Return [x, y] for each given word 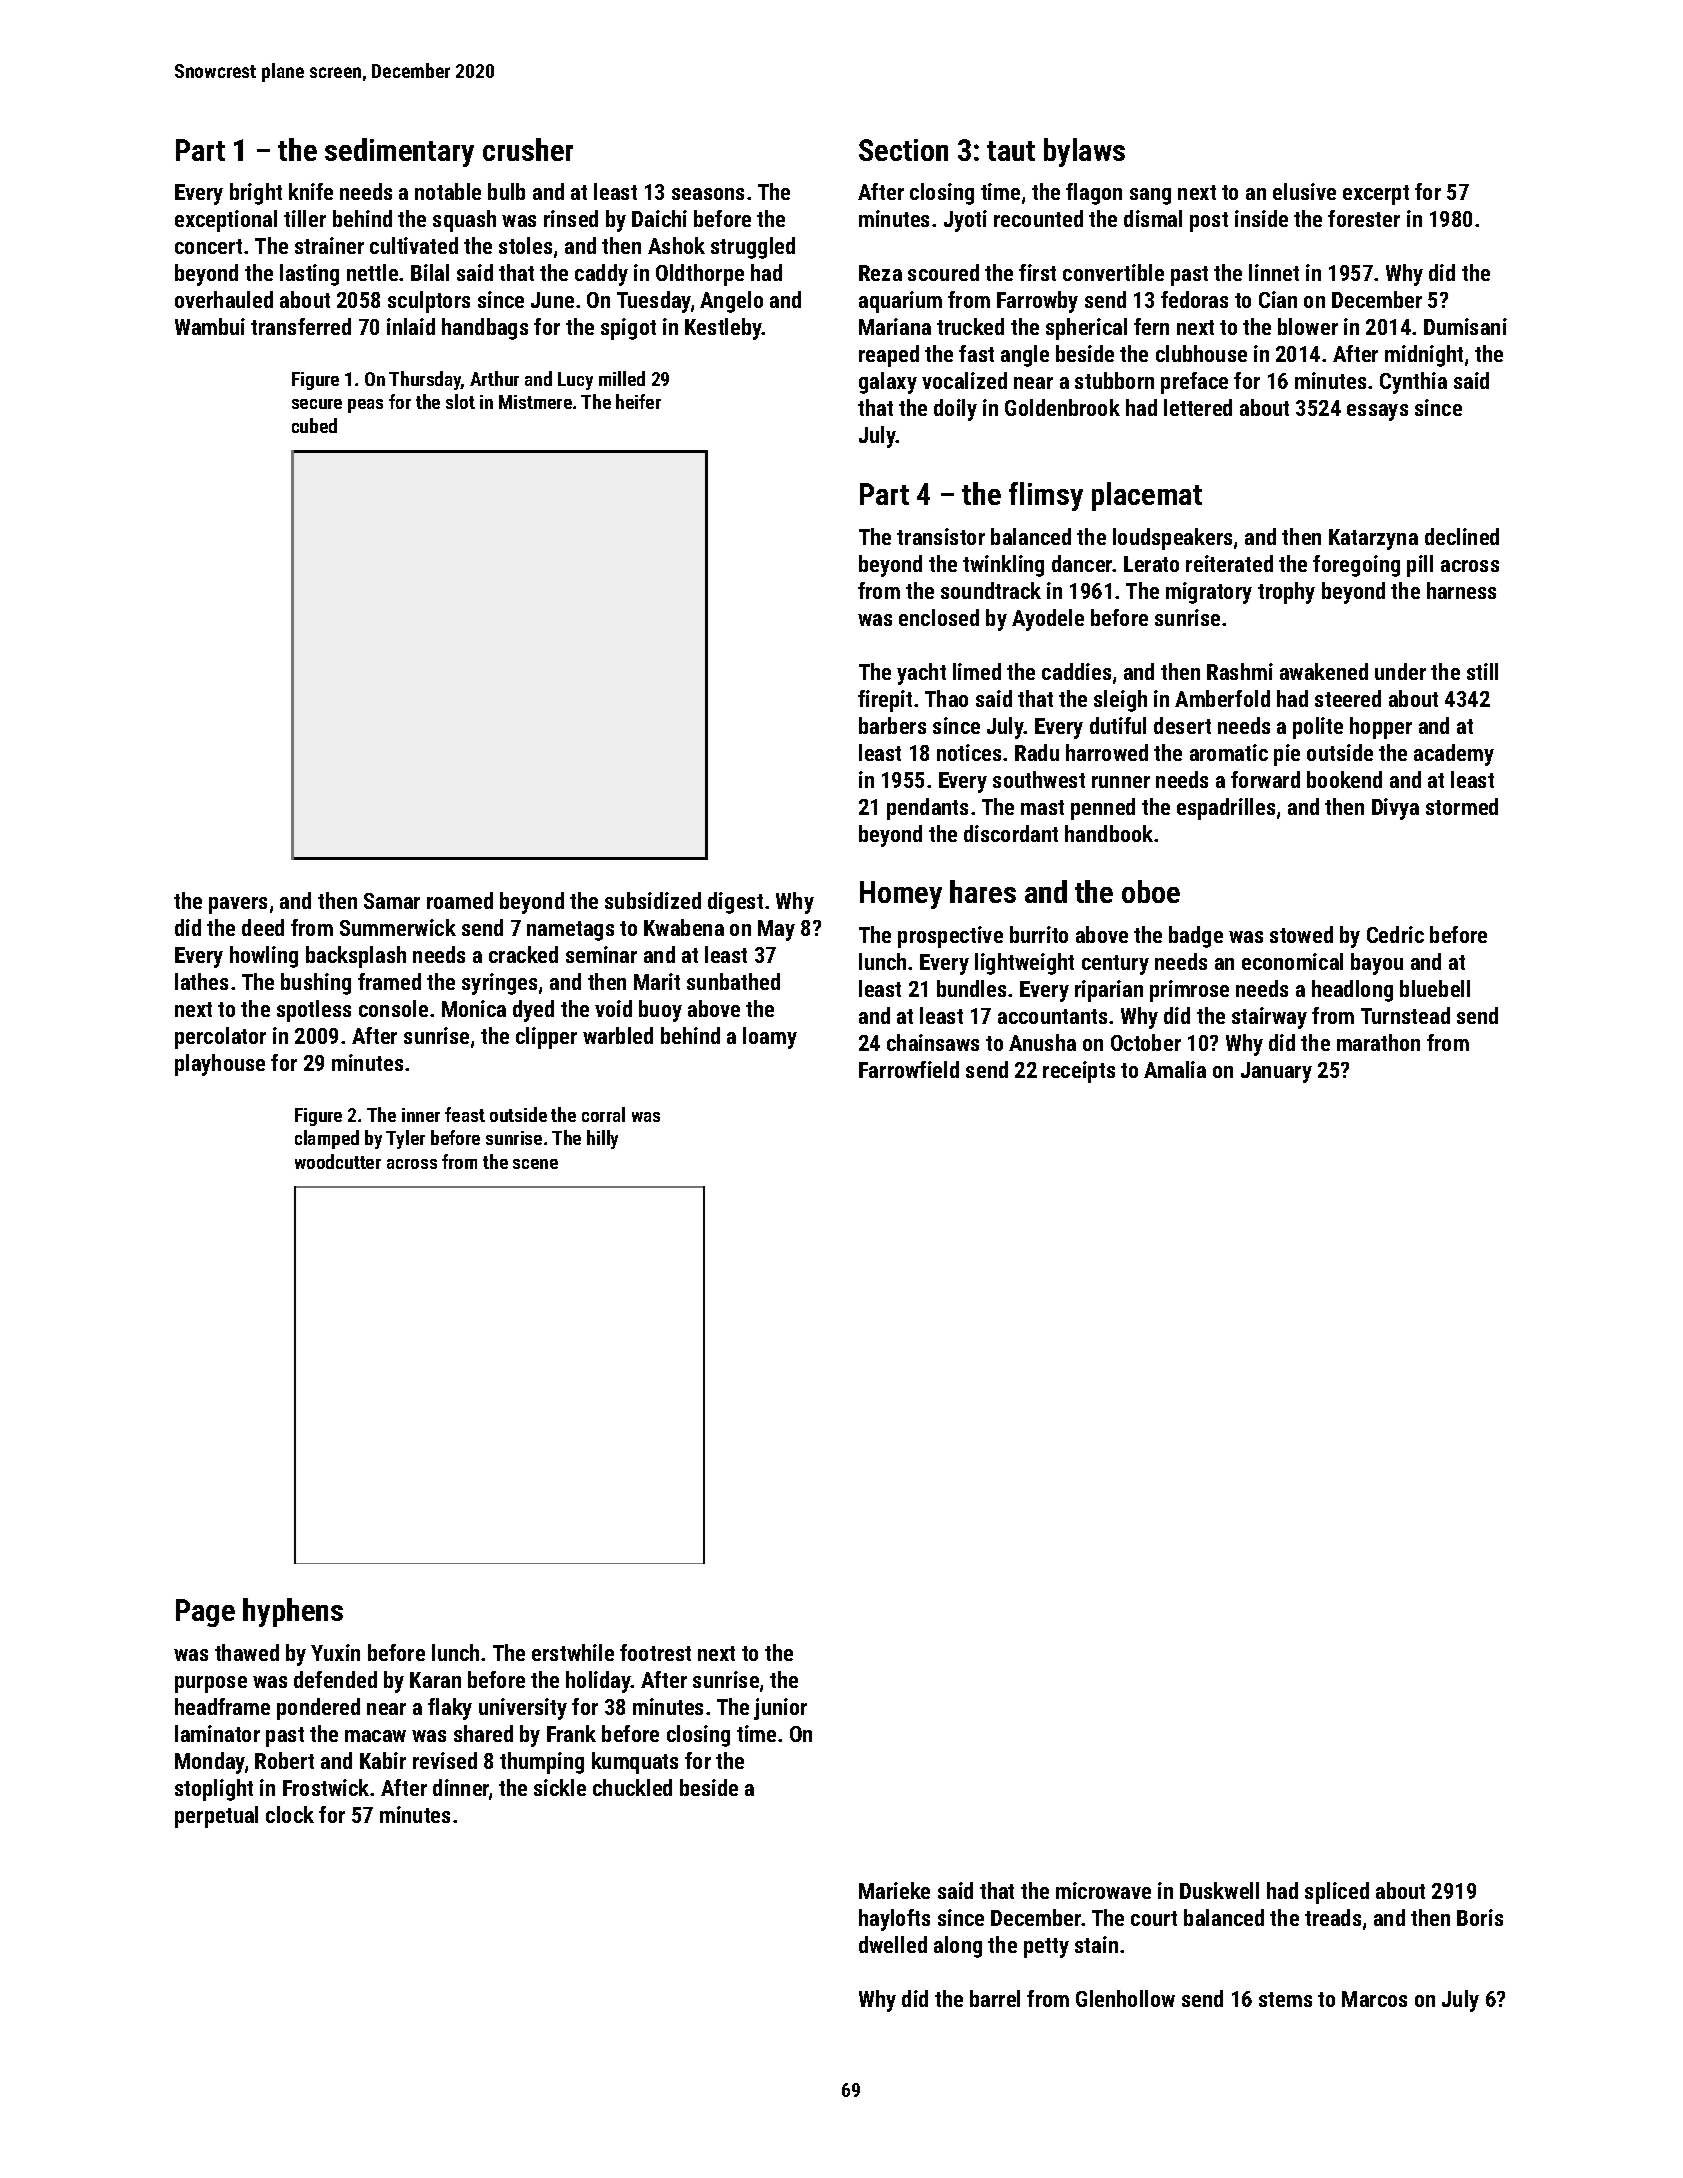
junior [780, 1709]
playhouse [220, 1065]
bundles [971, 988]
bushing [316, 984]
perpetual [216, 1817]
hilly [602, 1139]
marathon [1378, 1042]
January [1276, 1072]
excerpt [1376, 195]
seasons [708, 194]
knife [311, 191]
